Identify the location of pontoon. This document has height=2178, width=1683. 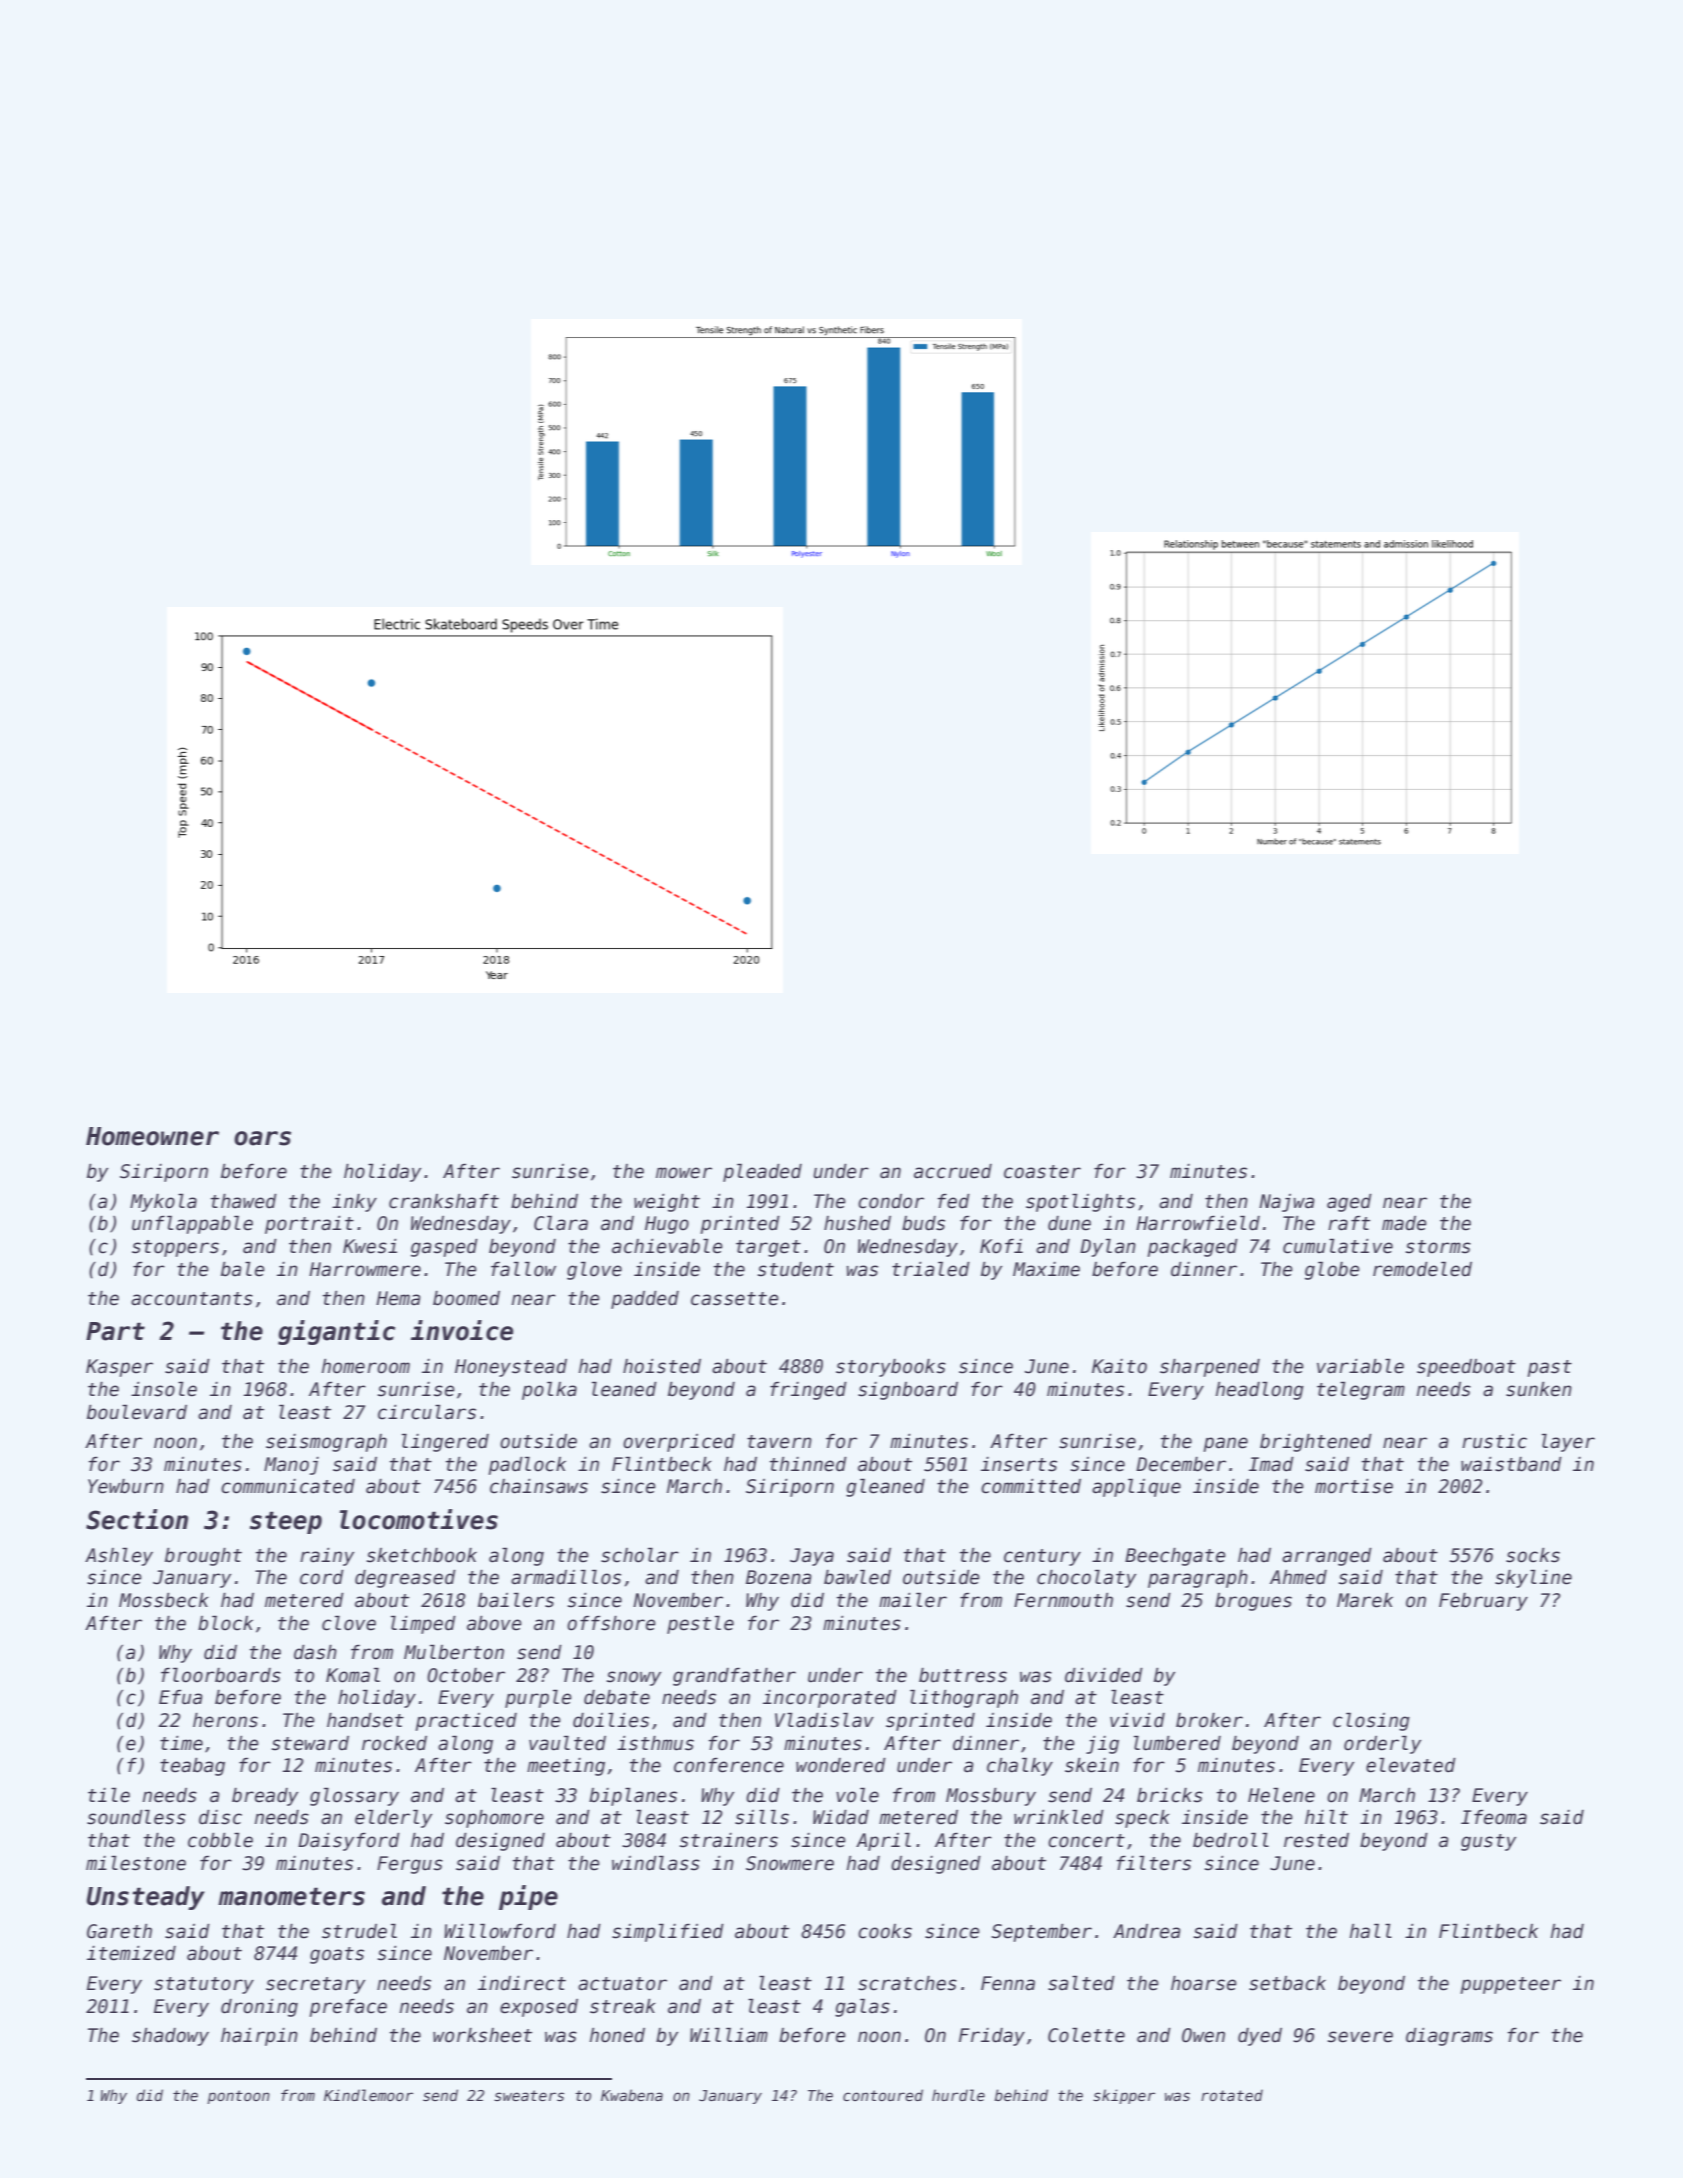
(238, 2097).
